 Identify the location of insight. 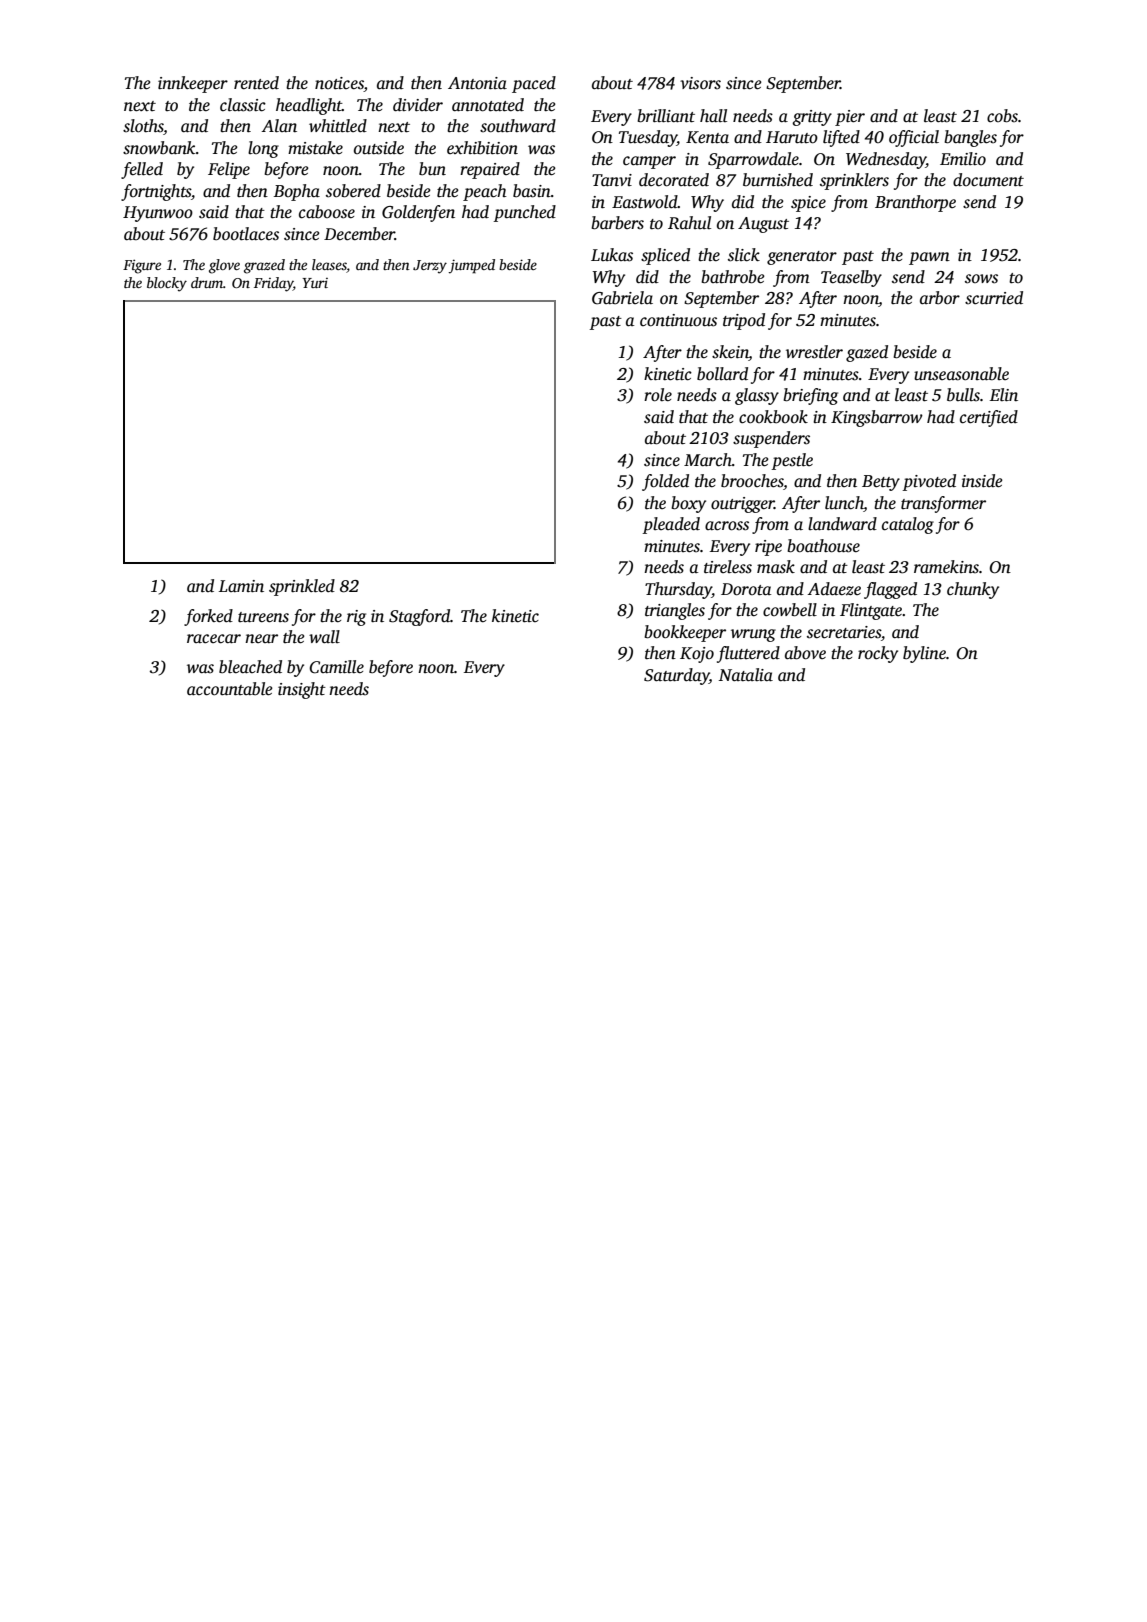
(302, 690).
